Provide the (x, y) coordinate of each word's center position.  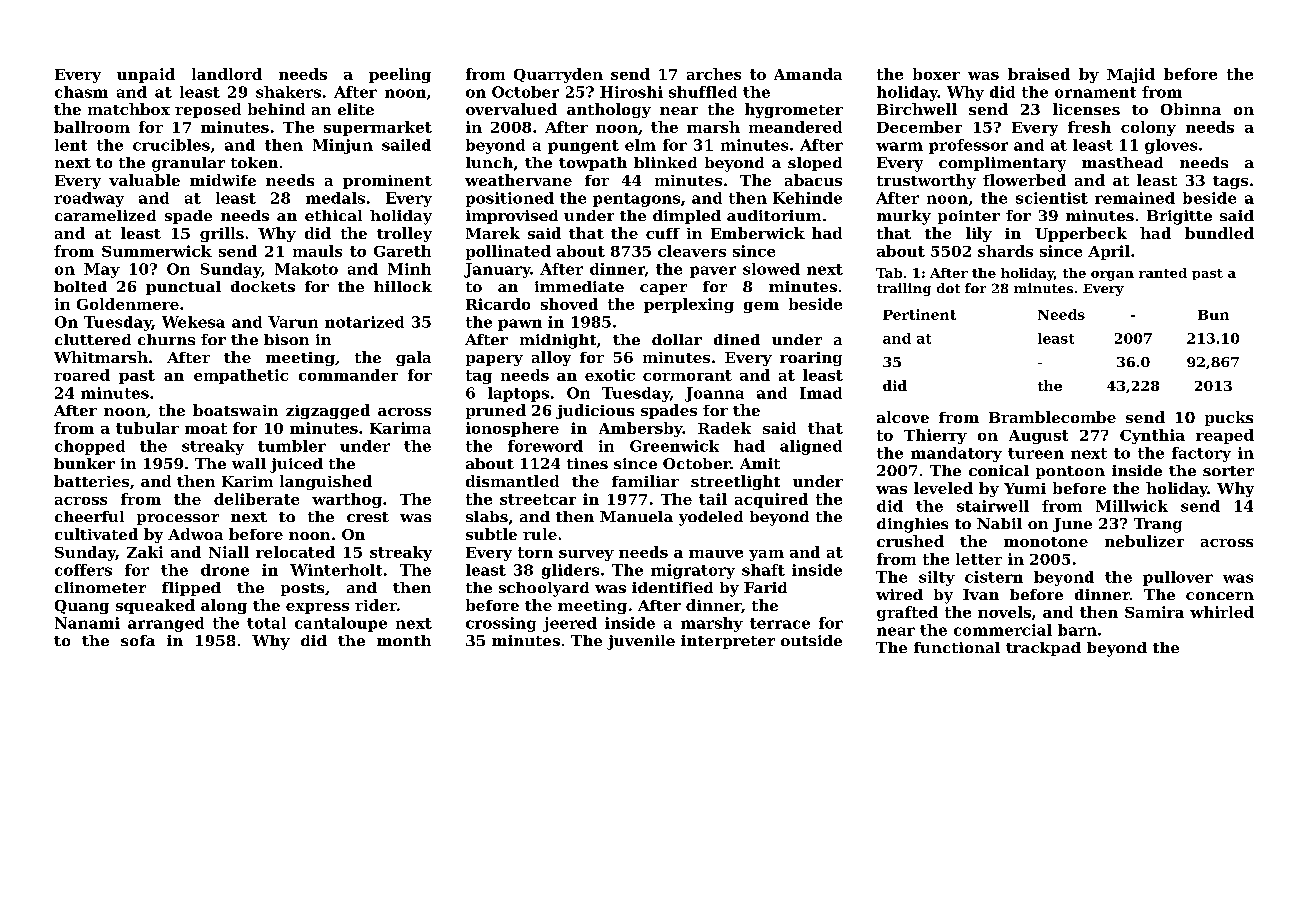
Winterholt (336, 570)
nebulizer (1144, 541)
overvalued (511, 109)
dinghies (912, 525)
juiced (296, 465)
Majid (1131, 75)
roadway (89, 199)
